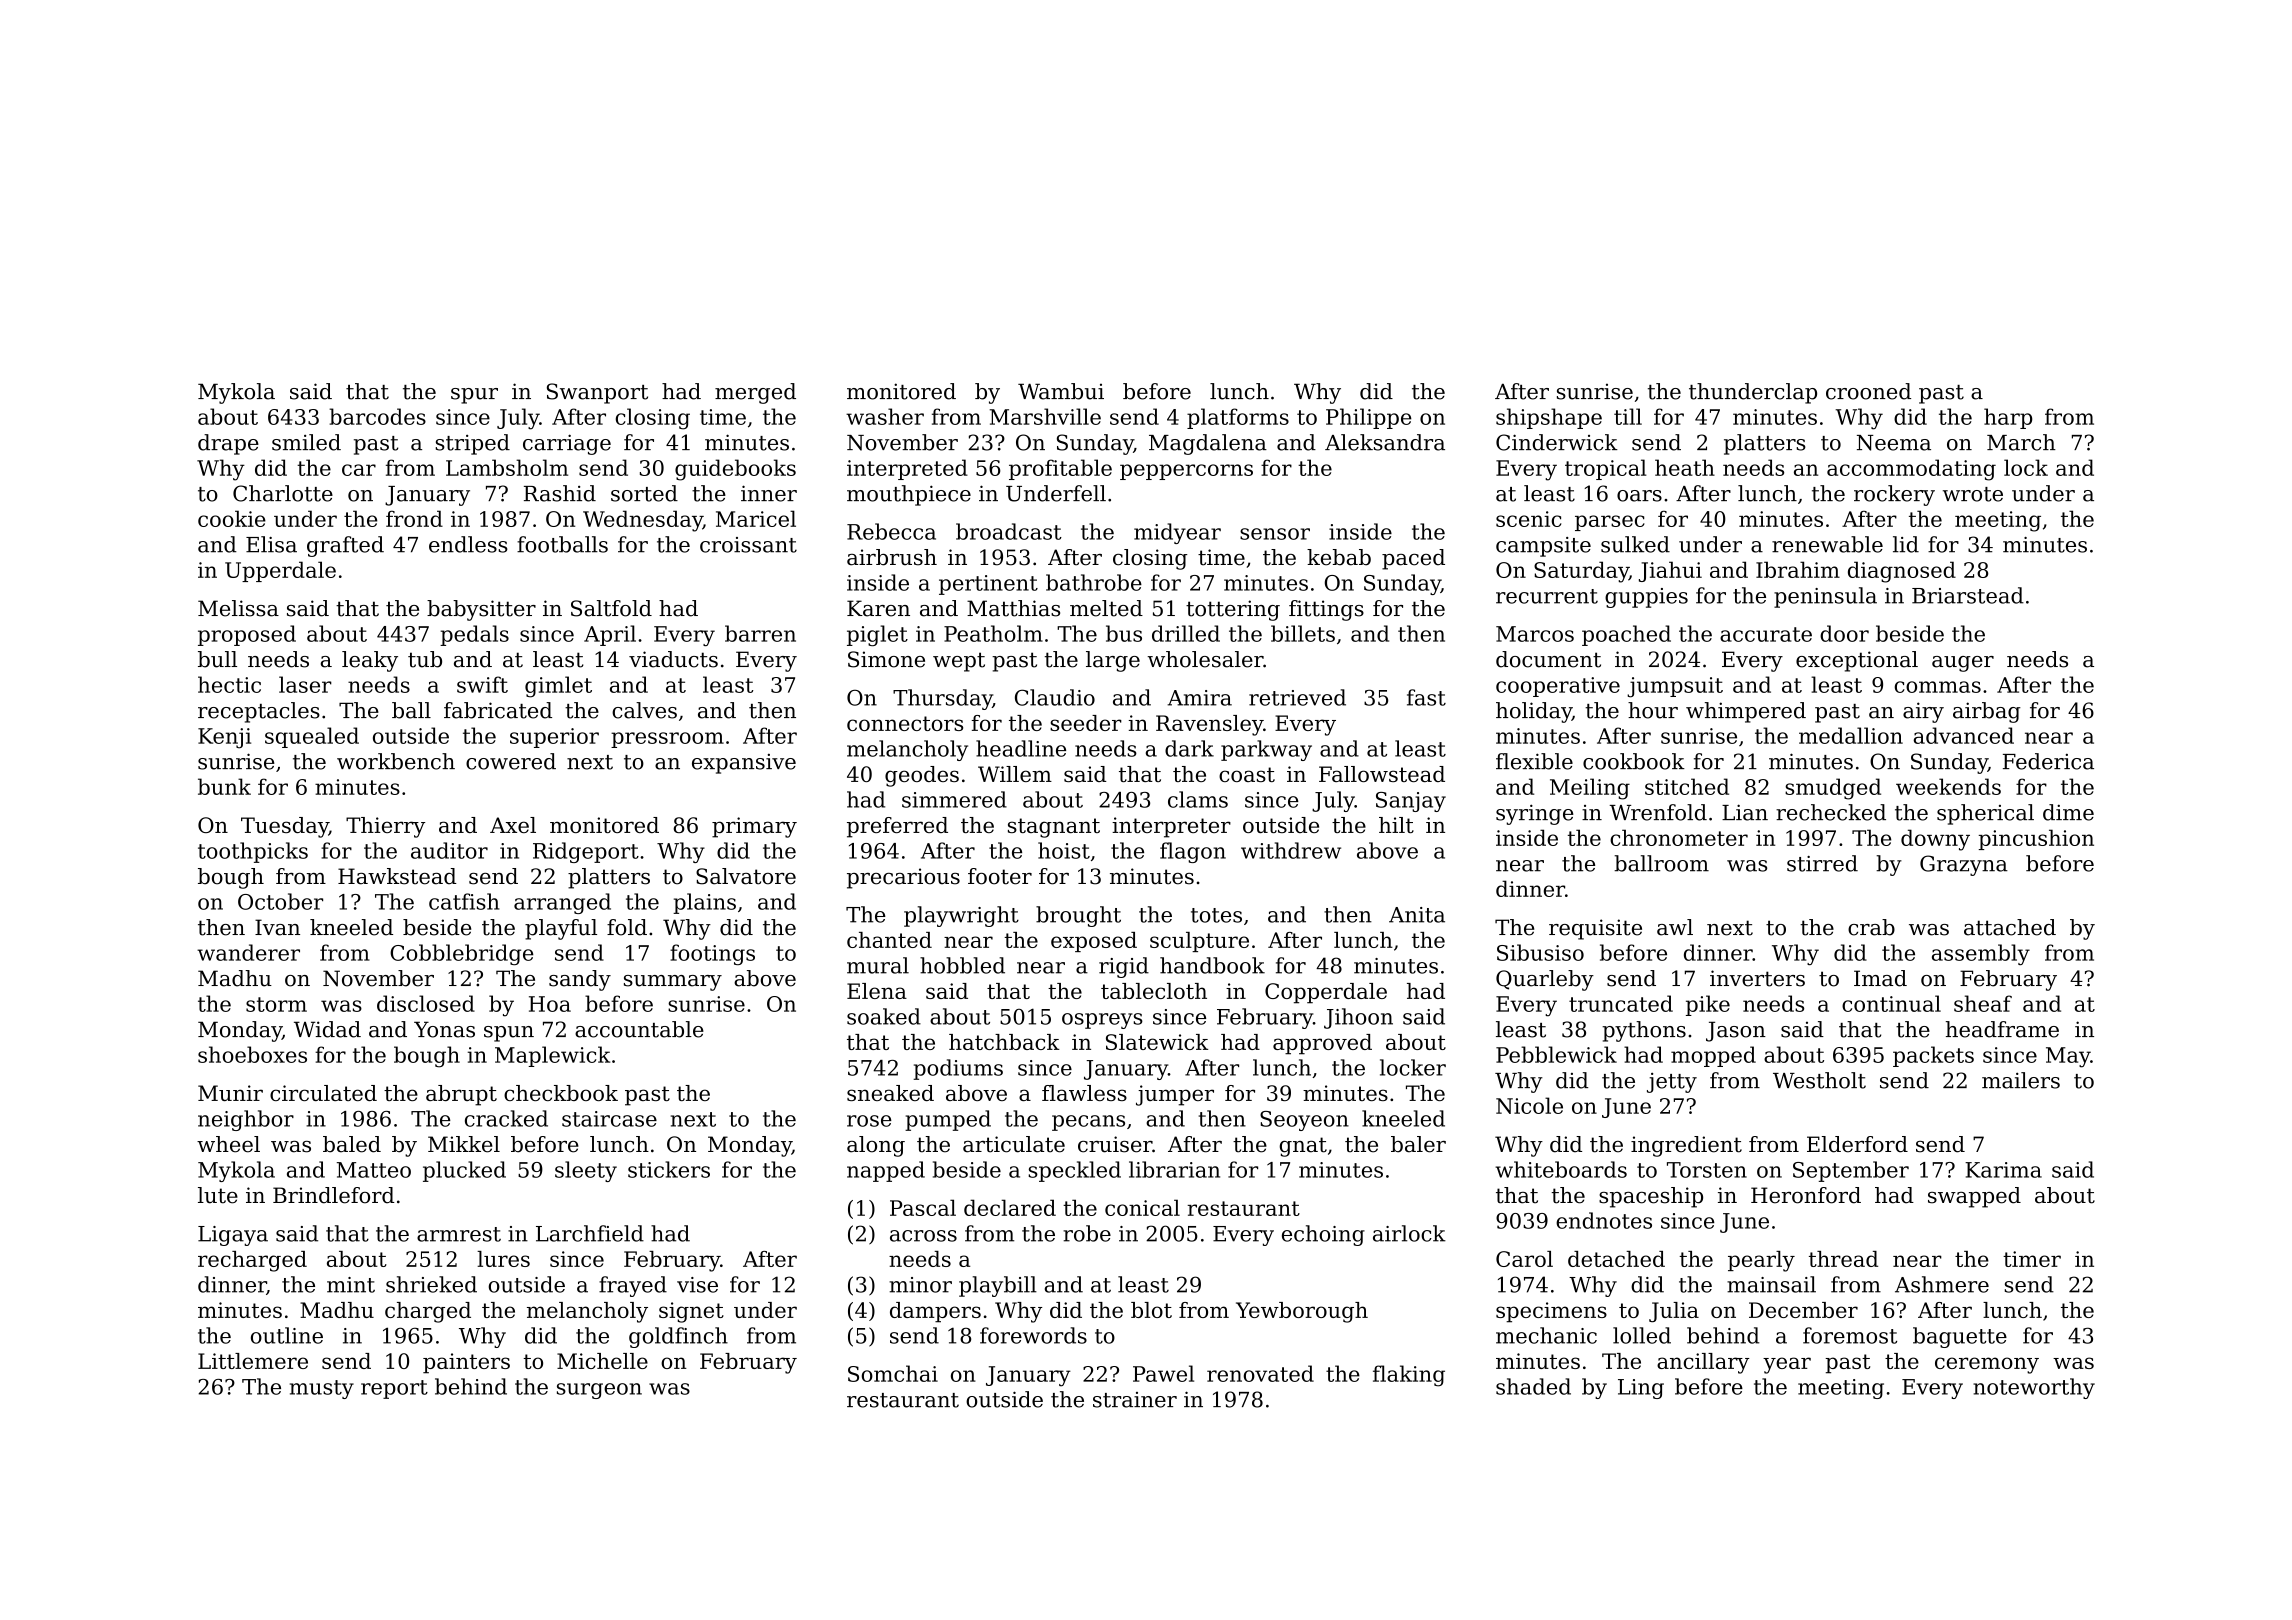 This screenshot has width=2292, height=1620. I want to click on merged, so click(755, 393).
